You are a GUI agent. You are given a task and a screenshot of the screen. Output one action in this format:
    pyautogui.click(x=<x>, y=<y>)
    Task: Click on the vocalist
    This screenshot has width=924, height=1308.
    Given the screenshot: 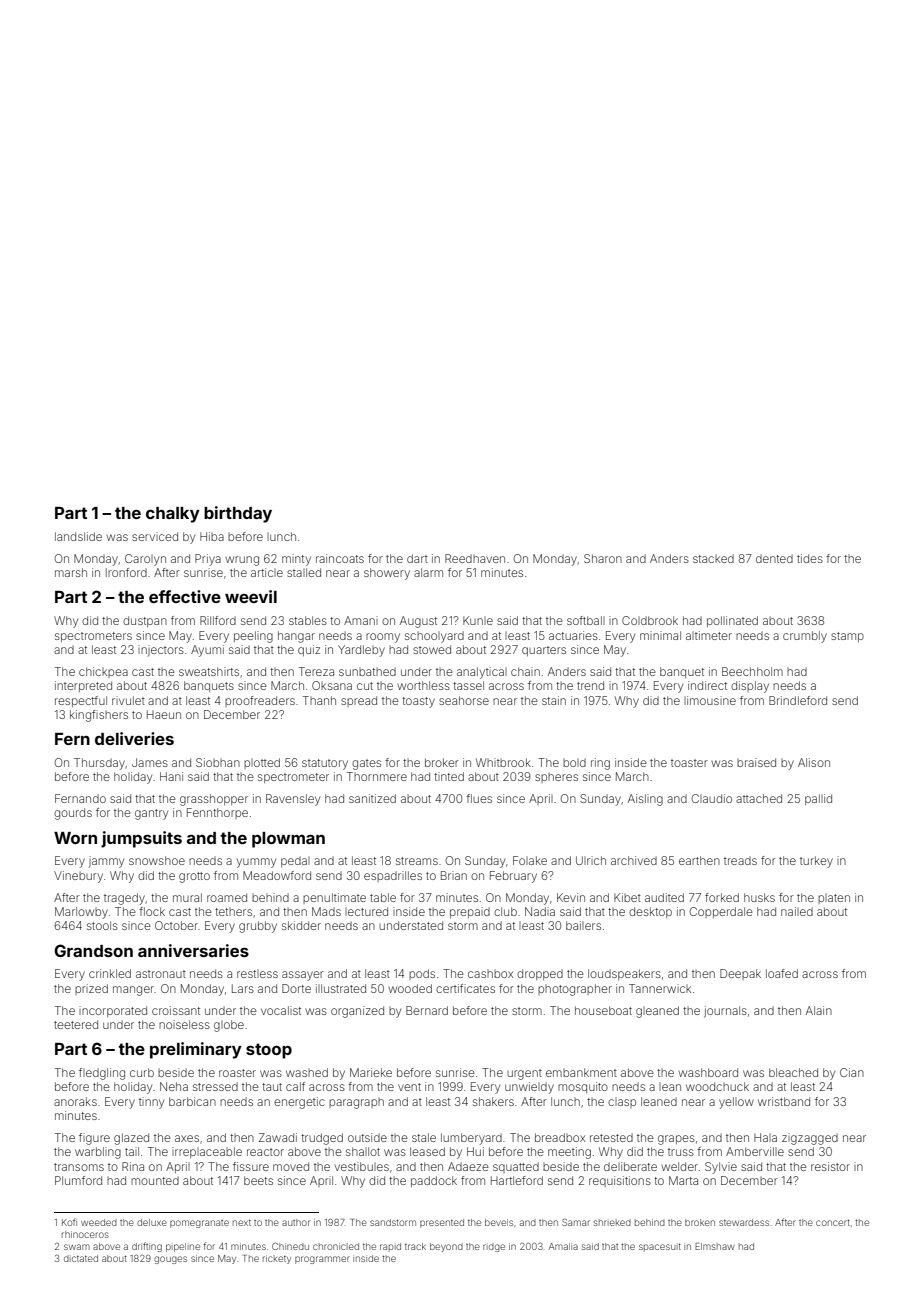 What is the action you would take?
    pyautogui.click(x=281, y=1010)
